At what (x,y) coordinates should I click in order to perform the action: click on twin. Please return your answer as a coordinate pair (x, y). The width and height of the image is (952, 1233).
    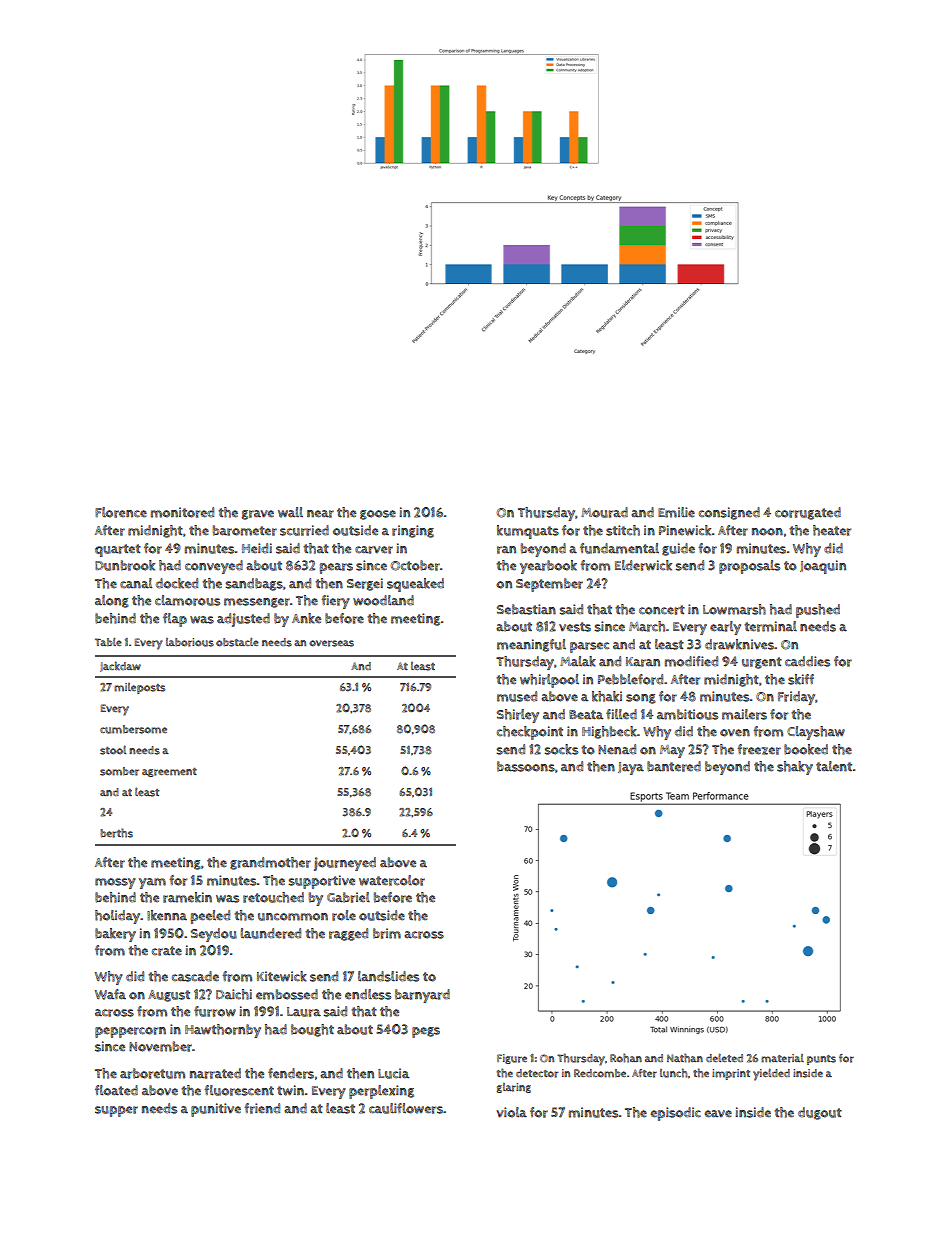
    Looking at the image, I should click on (290, 1090).
